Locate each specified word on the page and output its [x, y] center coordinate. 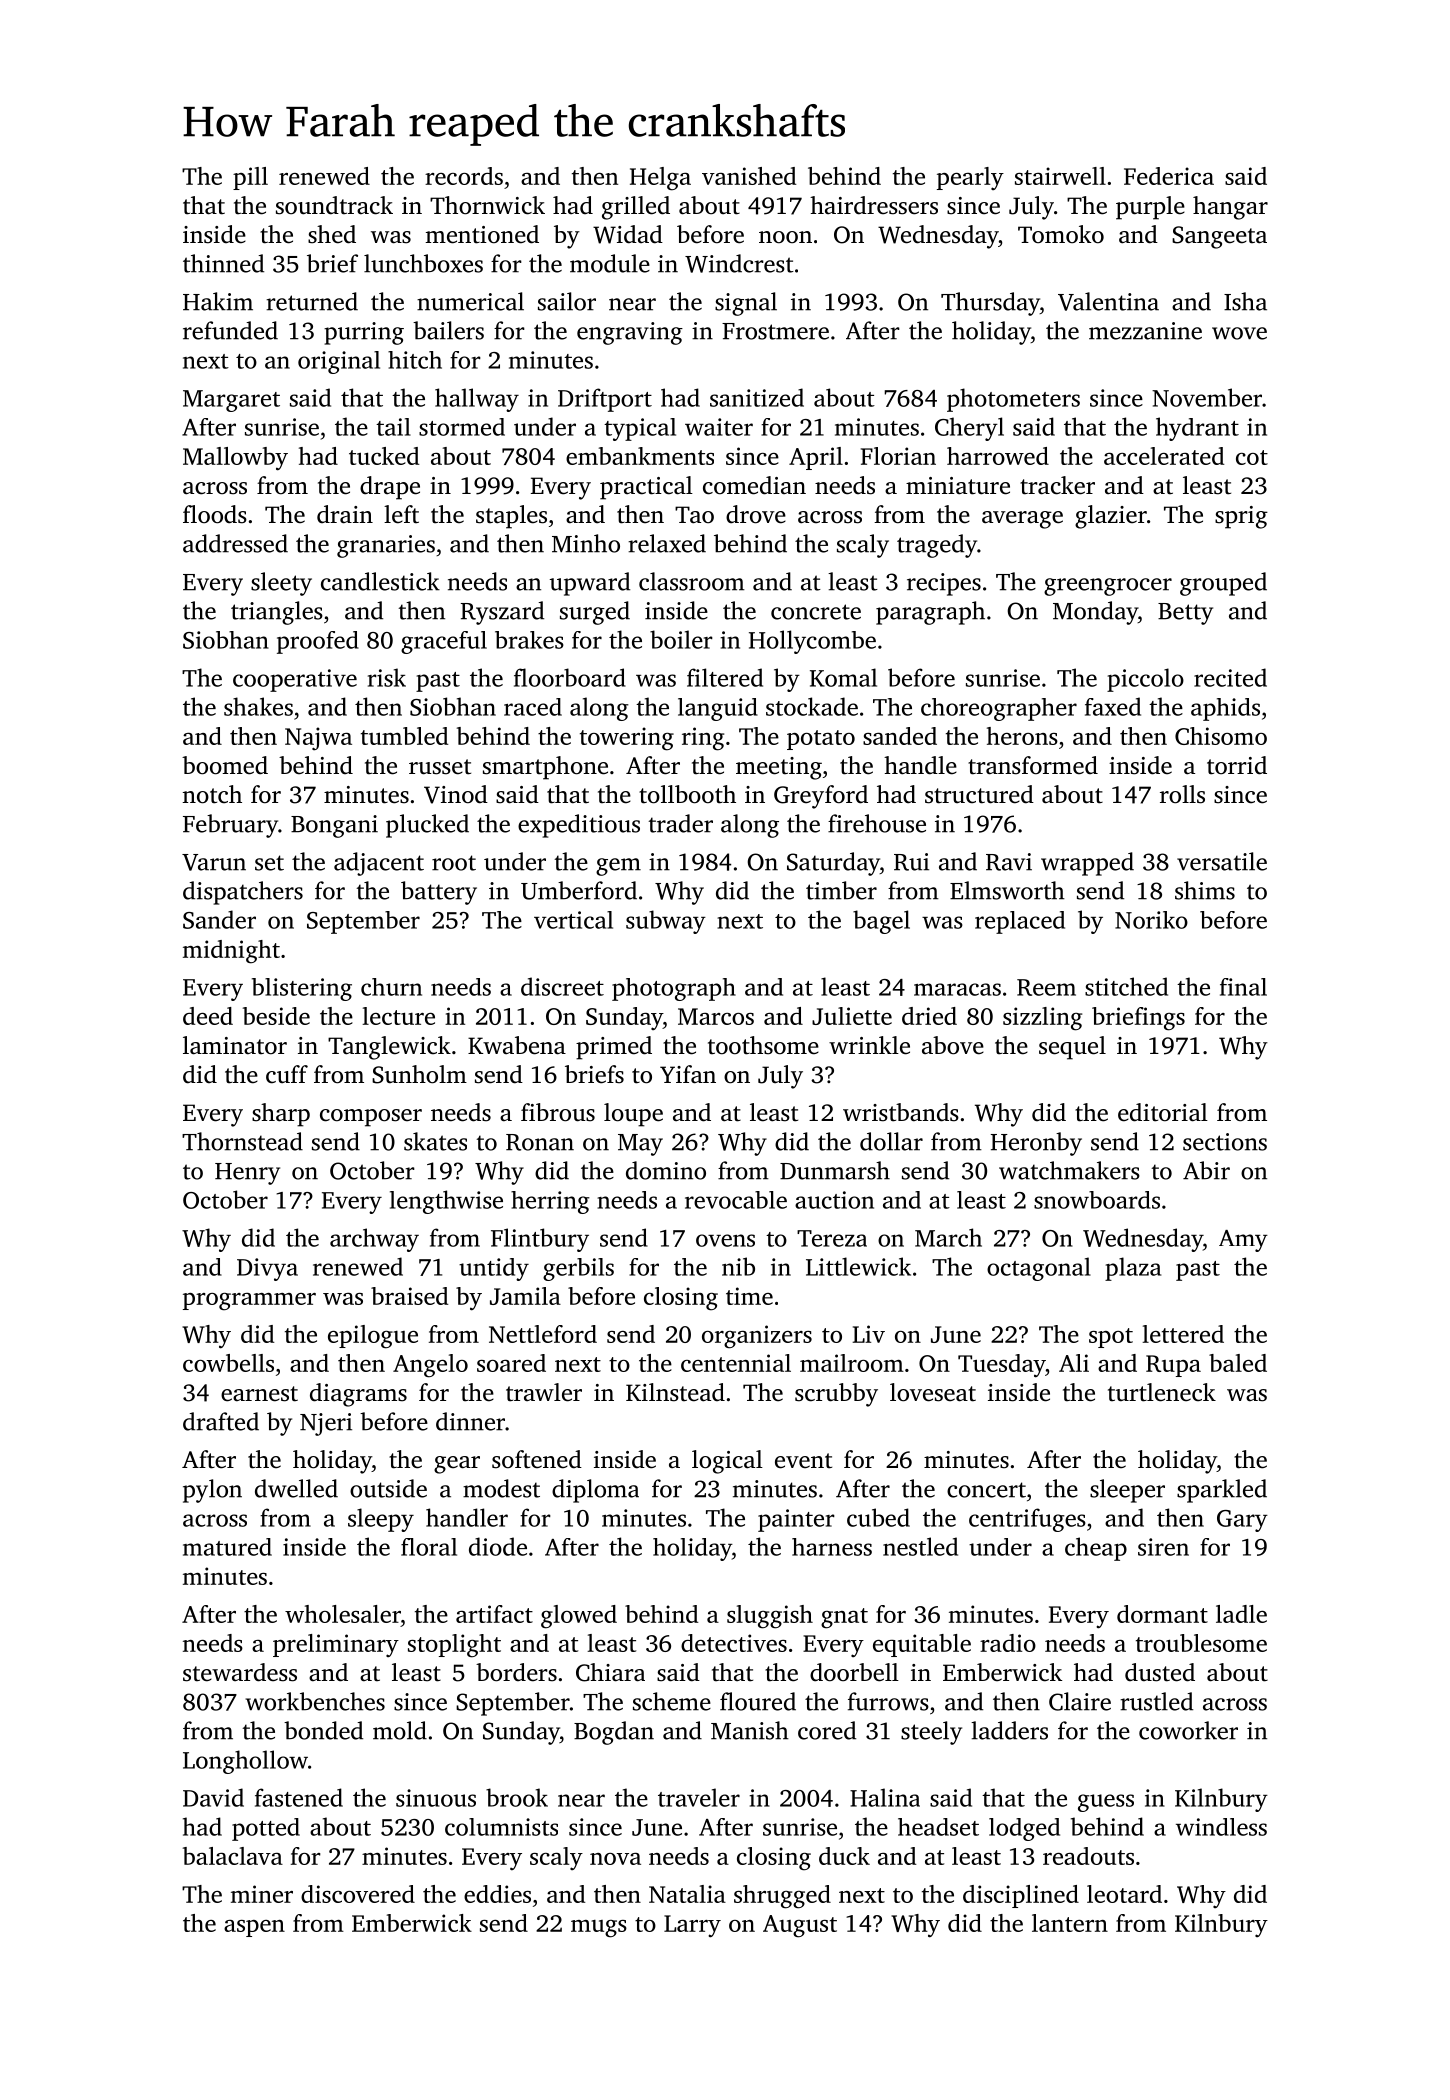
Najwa [318, 739]
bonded [323, 1730]
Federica [1169, 176]
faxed [1113, 706]
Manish [750, 1730]
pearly [970, 178]
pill [250, 178]
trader [680, 823]
